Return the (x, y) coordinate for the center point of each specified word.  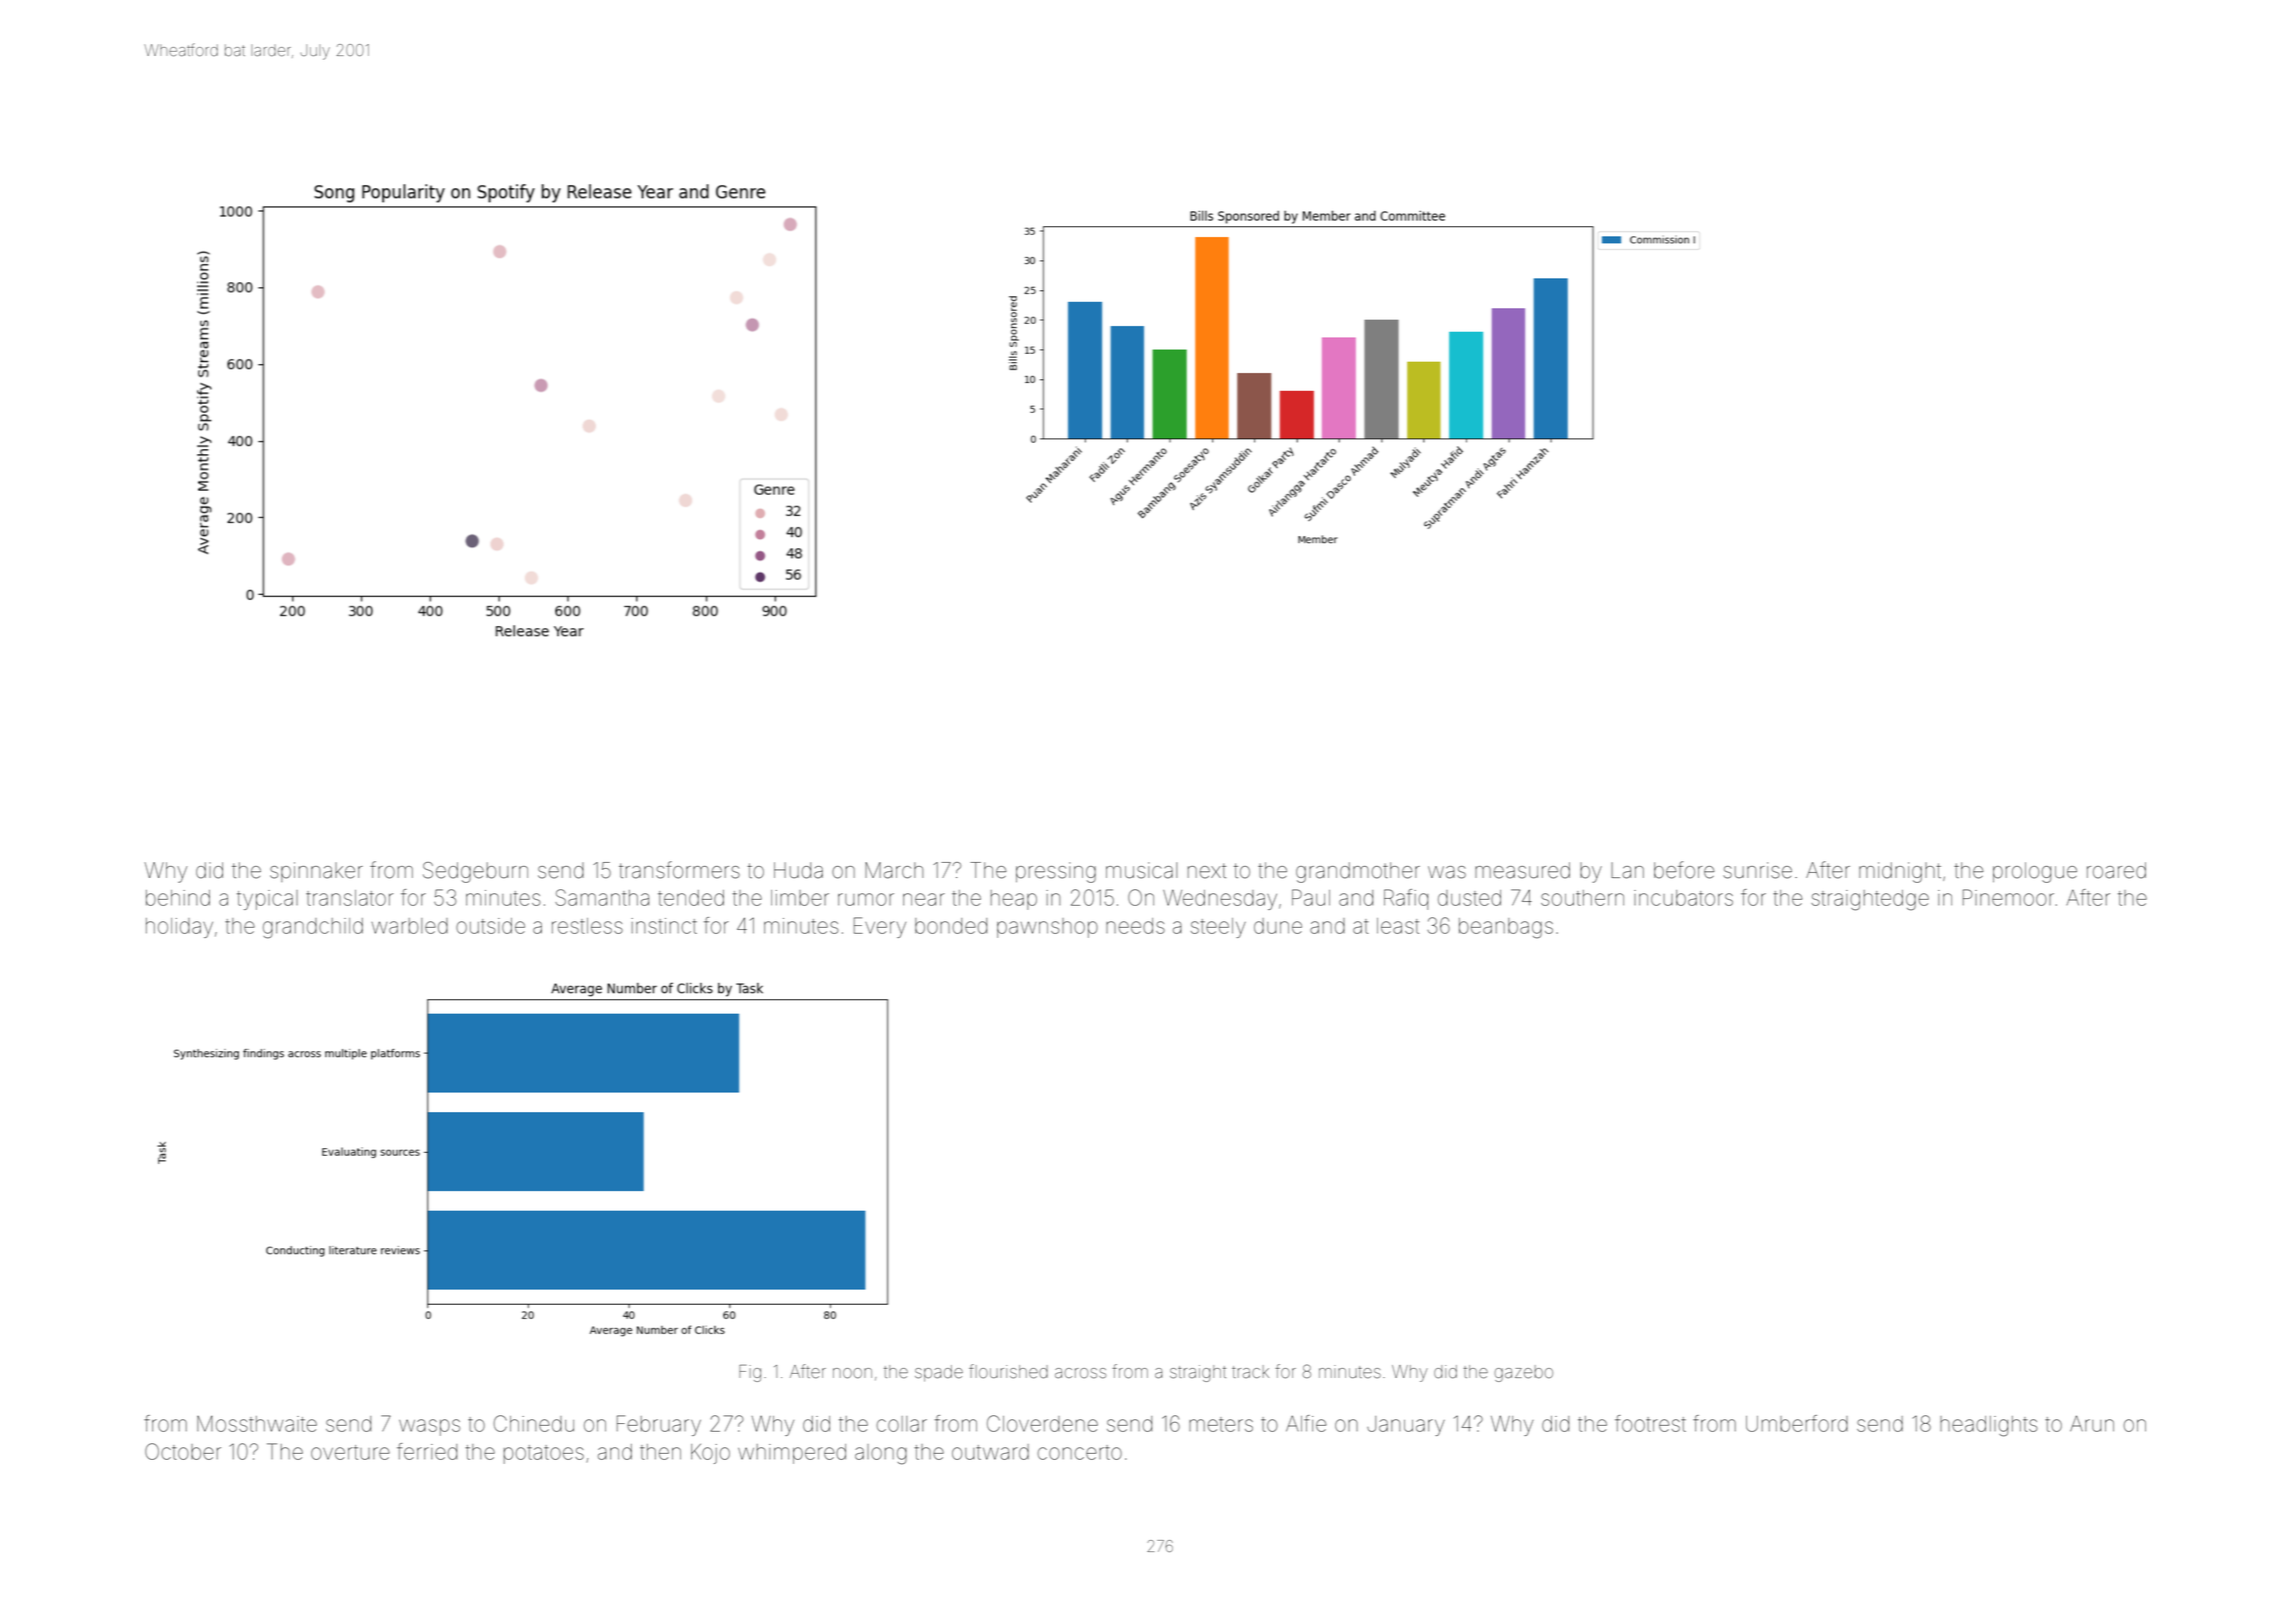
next (1207, 871)
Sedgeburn (475, 872)
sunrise (1757, 870)
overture (350, 1452)
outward (990, 1452)
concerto (1080, 1452)
